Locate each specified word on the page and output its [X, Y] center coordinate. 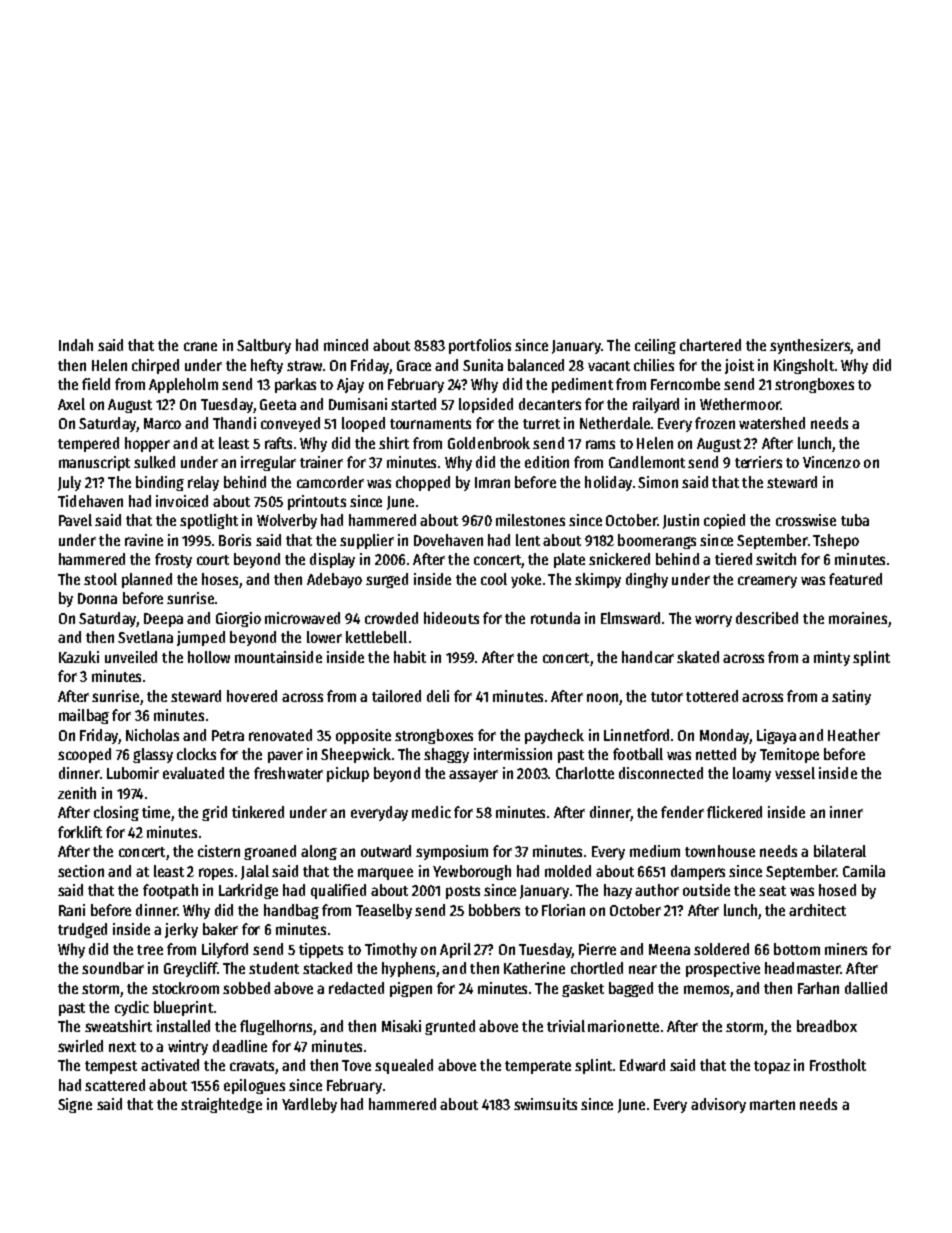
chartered [710, 345]
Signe [75, 1105]
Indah [76, 345]
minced [346, 345]
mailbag [84, 716]
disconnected [661, 773]
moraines [858, 618]
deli [438, 696]
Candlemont [647, 462]
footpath [170, 891]
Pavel [75, 520]
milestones [530, 520]
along [319, 852]
